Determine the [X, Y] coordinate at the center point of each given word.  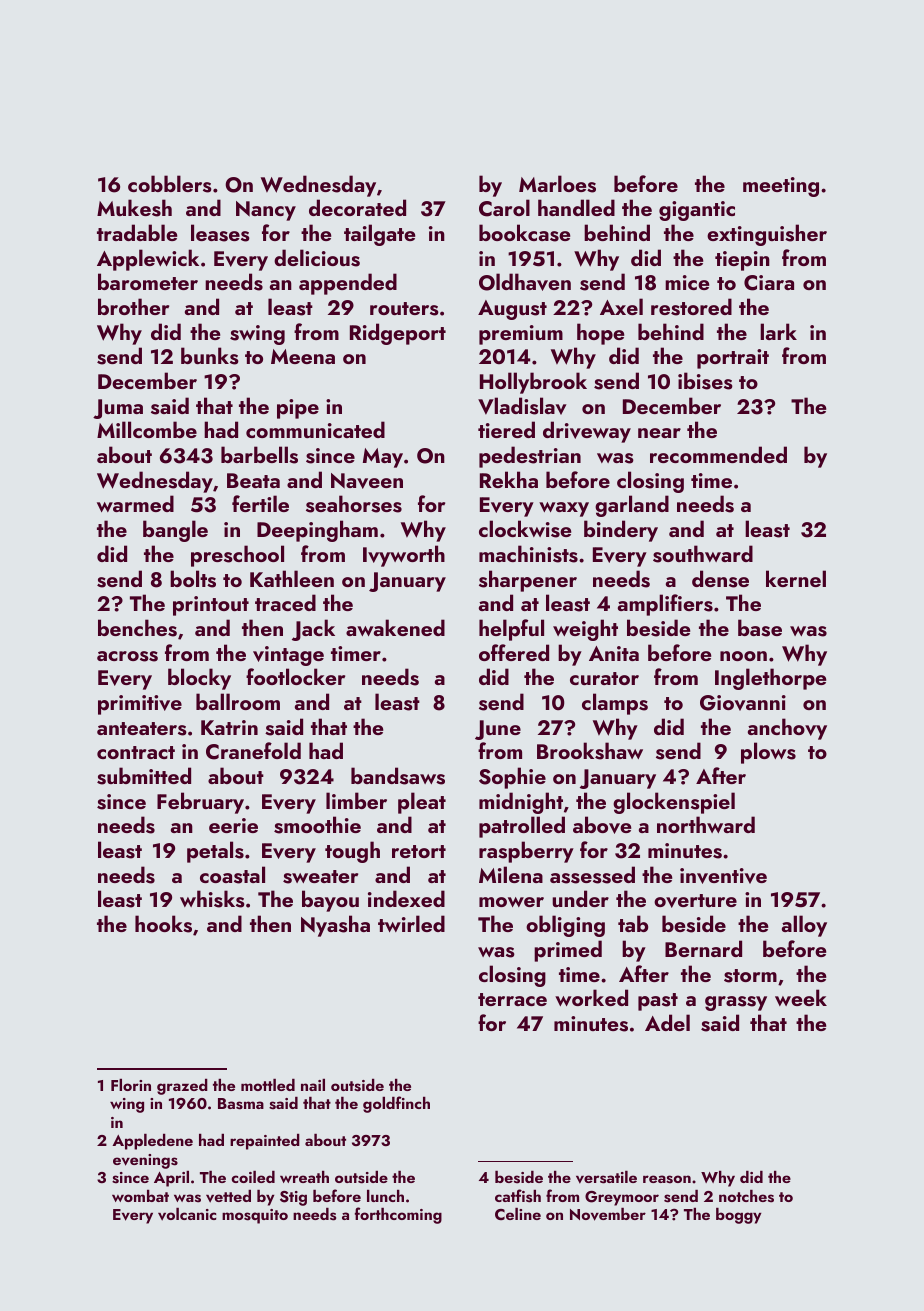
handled [576, 207]
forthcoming [398, 1215]
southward [703, 554]
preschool [237, 556]
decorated [357, 207]
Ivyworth [404, 556]
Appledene [152, 1142]
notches [746, 1196]
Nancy [266, 211]
